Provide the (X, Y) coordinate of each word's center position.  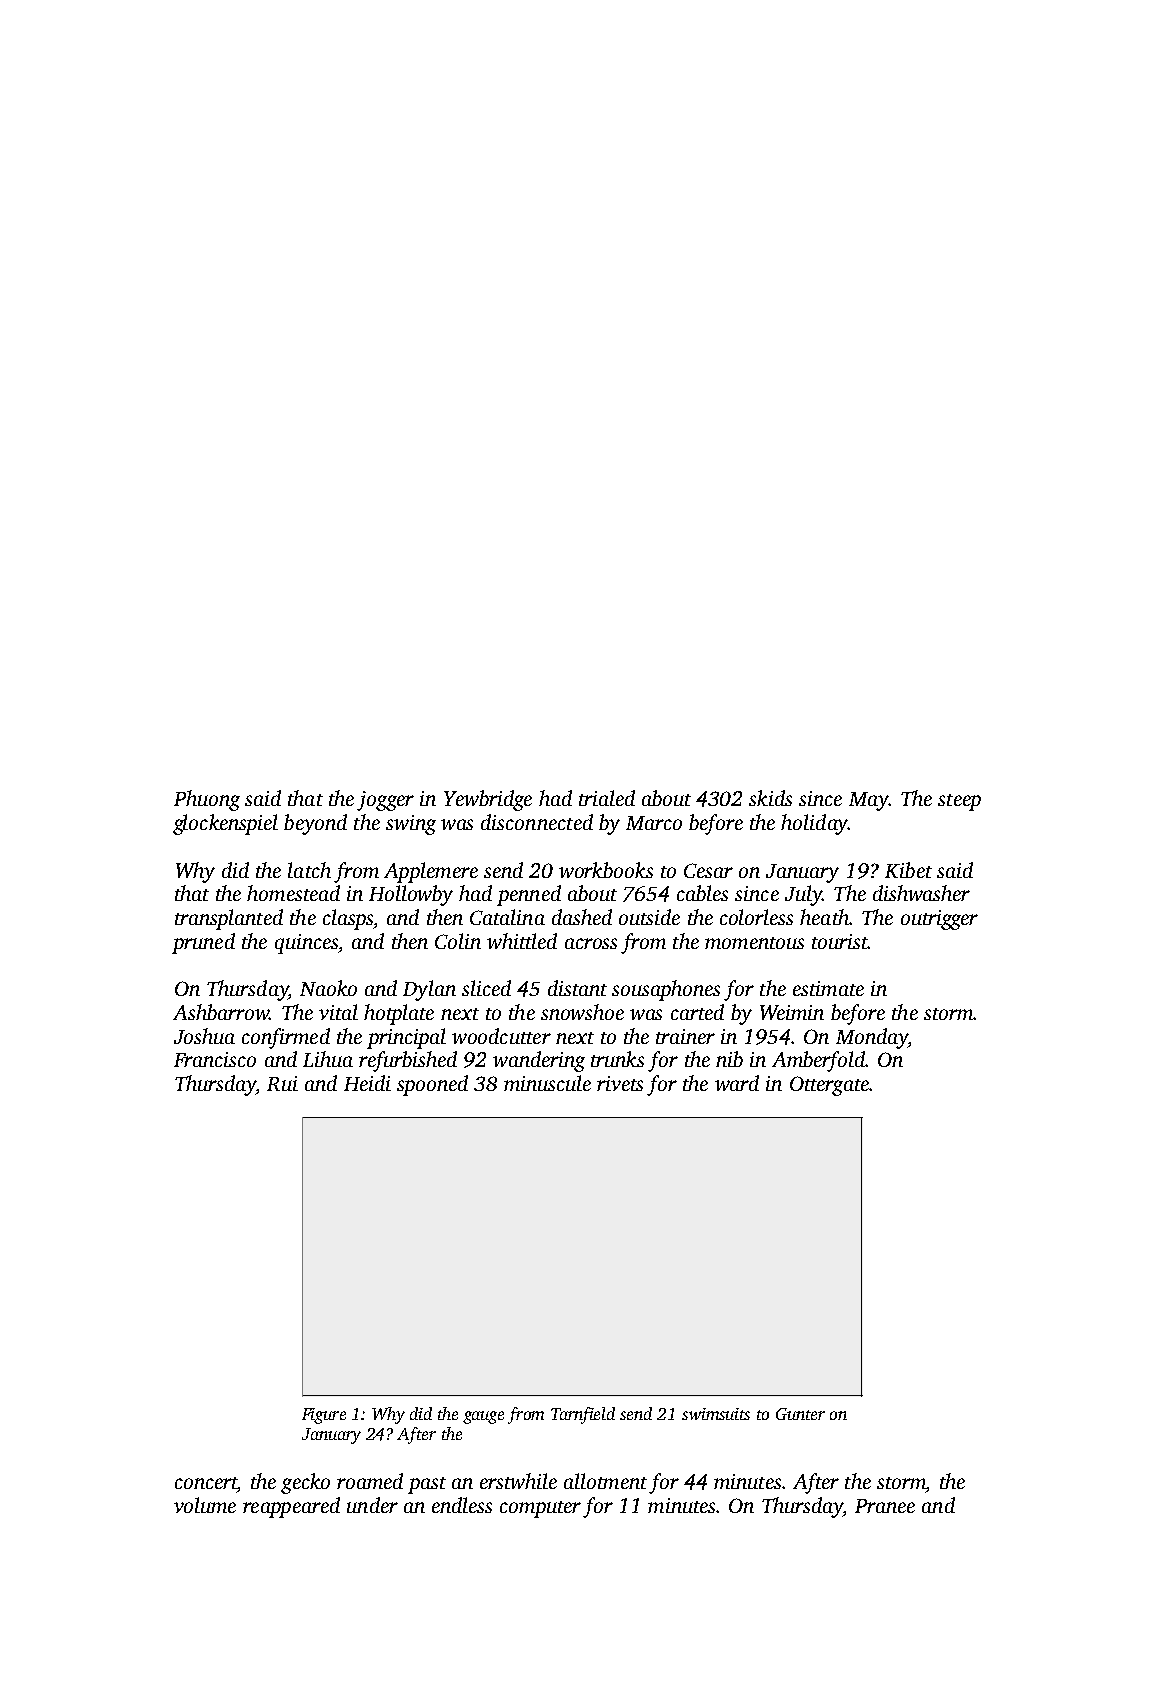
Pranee (885, 1506)
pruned (203, 943)
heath (824, 917)
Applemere (431, 872)
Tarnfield (583, 1415)
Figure (324, 1416)
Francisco (215, 1059)
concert (206, 1483)
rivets (620, 1083)
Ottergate (829, 1086)
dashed (582, 917)
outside (649, 917)
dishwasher (921, 893)
